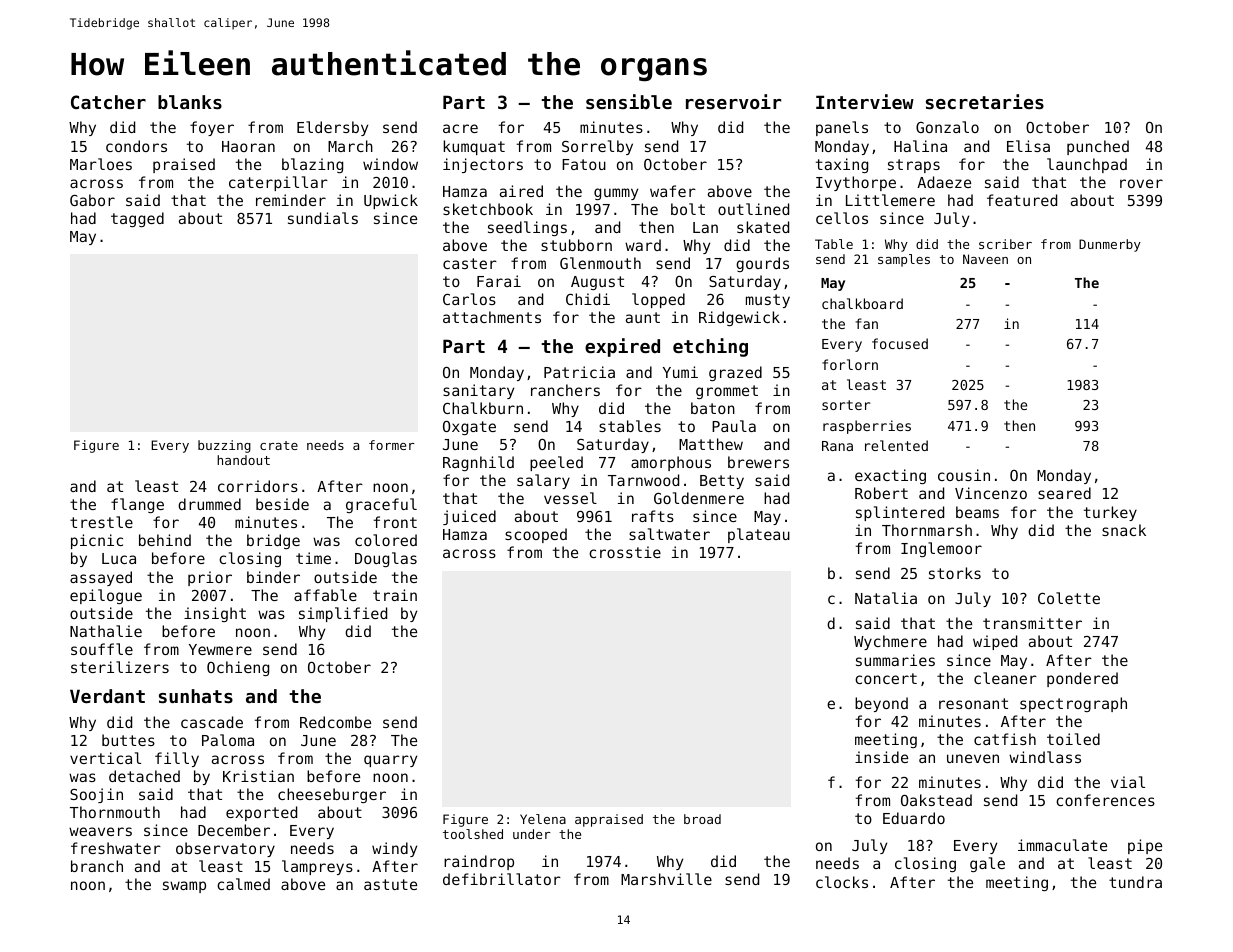 The image size is (1233, 952). What do you see at coordinates (896, 445) in the screenshot?
I see `relented` at bounding box center [896, 445].
